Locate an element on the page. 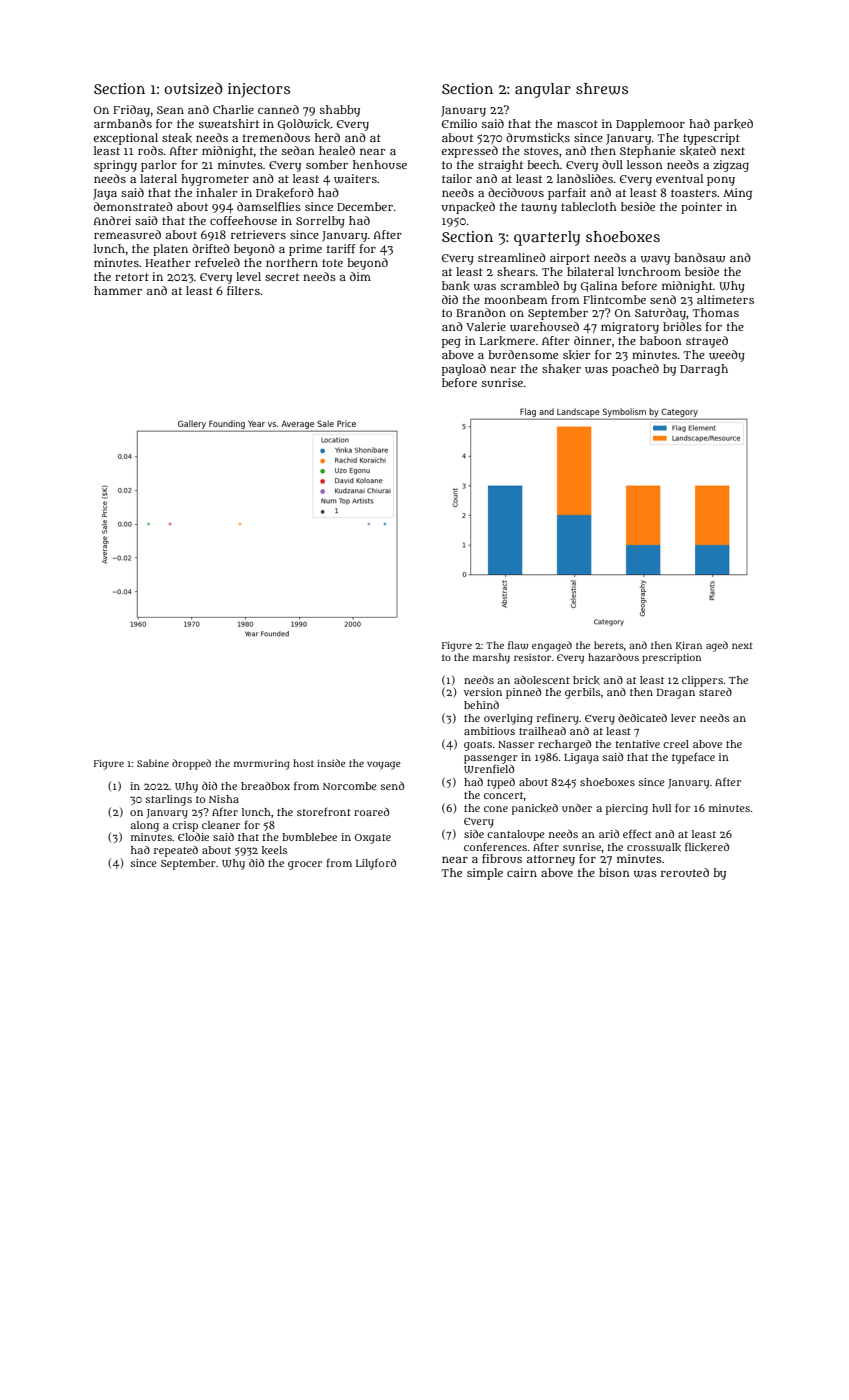  poached is located at coordinates (635, 370).
